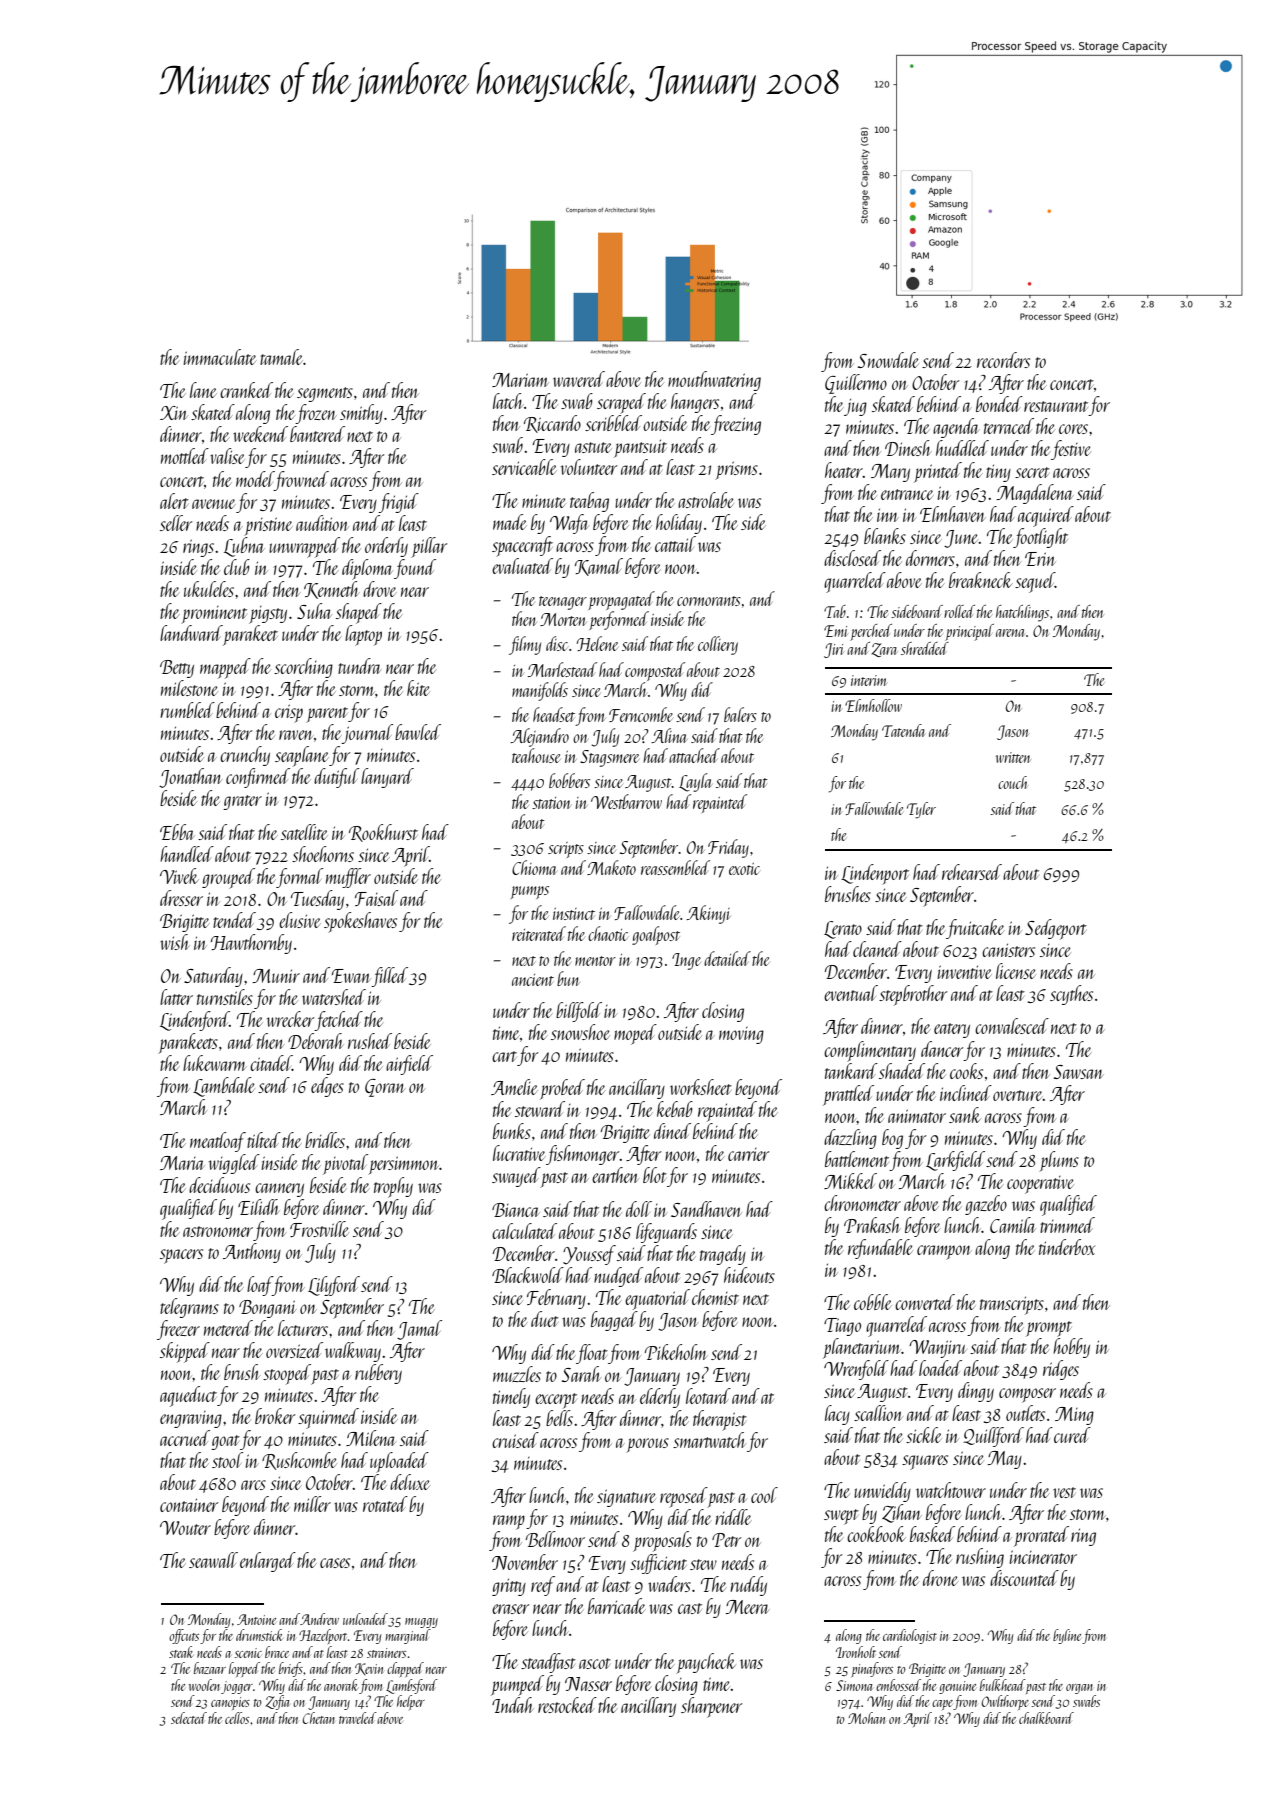  I want to click on immaculate, so click(220, 357).
